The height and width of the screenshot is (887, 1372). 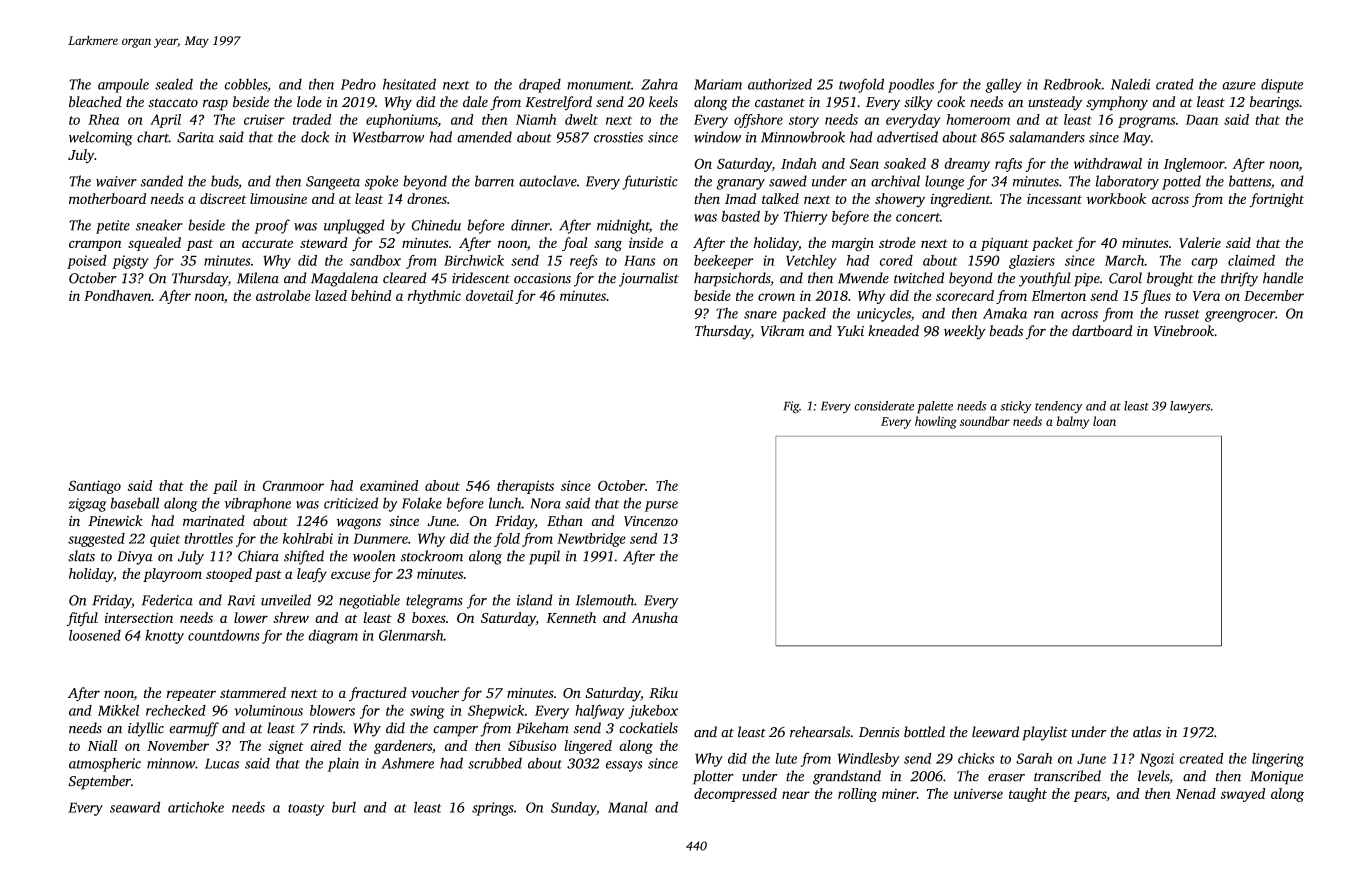 What do you see at coordinates (1090, 796) in the screenshot?
I see `pears` at bounding box center [1090, 796].
